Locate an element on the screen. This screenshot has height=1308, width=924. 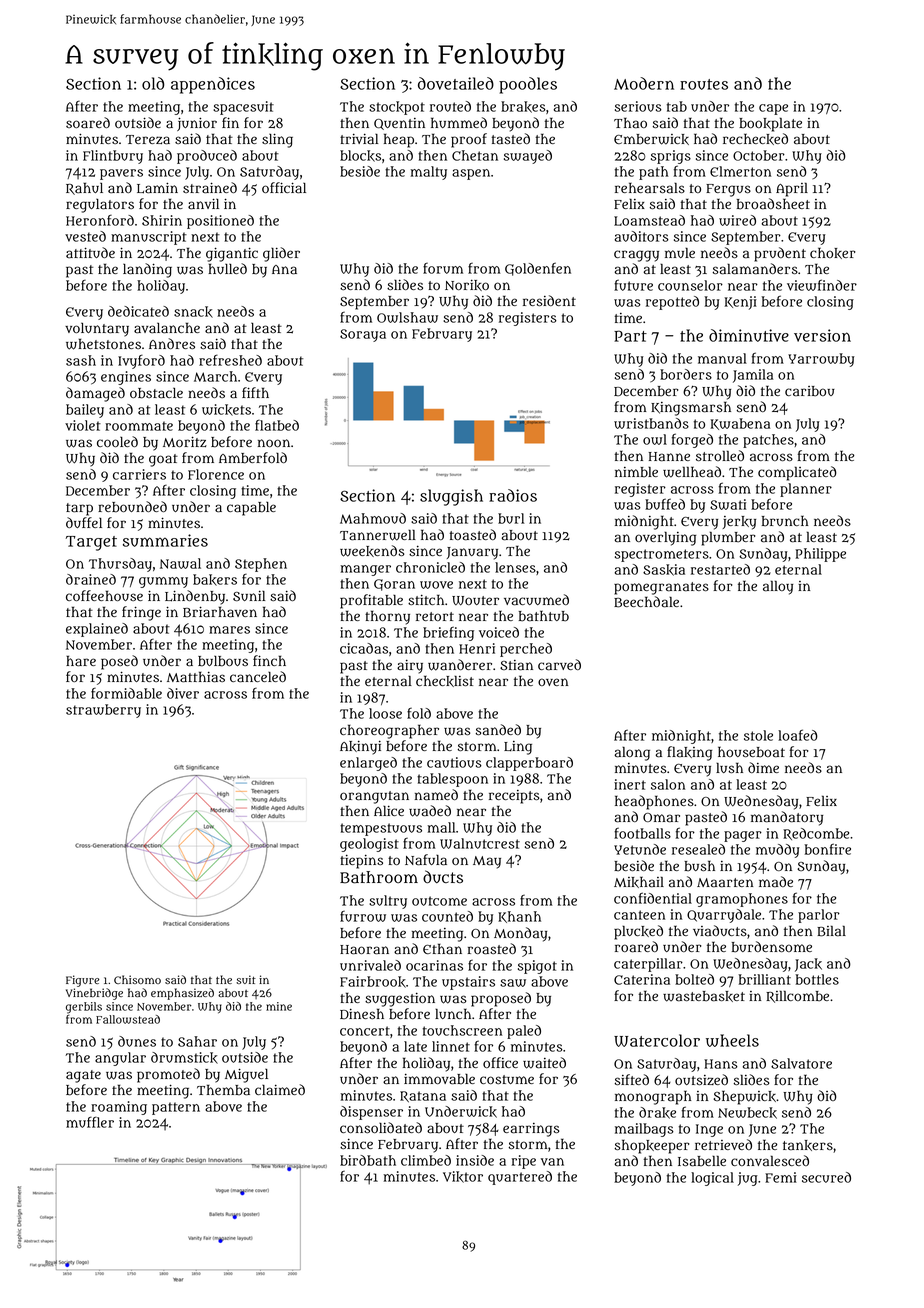
dovetailed is located at coordinates (456, 83).
